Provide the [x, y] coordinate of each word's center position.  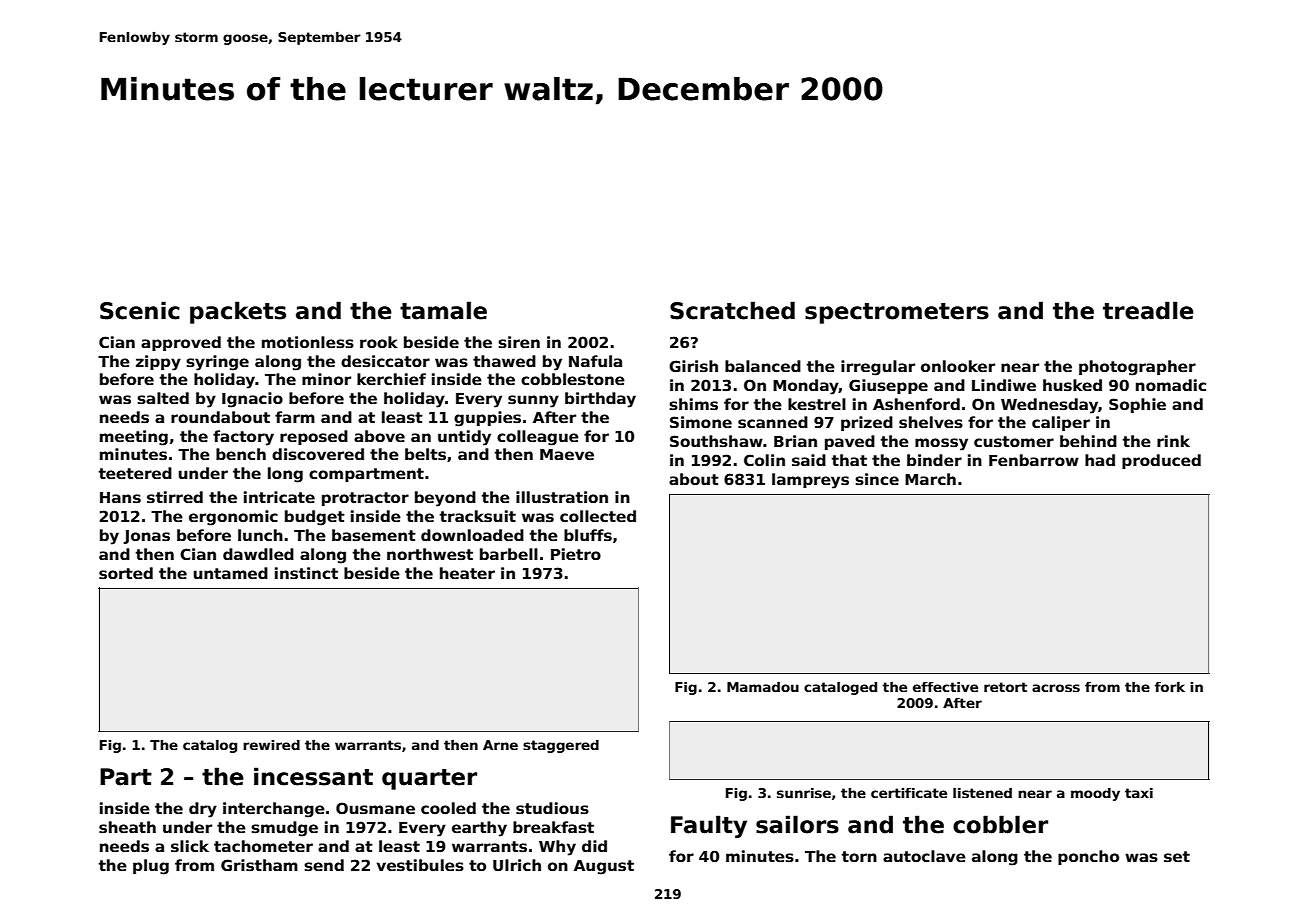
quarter [429, 779]
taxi [1139, 793]
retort [1005, 687]
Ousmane [375, 808]
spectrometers [897, 313]
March [930, 479]
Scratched [732, 310]
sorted [126, 573]
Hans [120, 498]
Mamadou [763, 687]
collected [598, 516]
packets [238, 312]
